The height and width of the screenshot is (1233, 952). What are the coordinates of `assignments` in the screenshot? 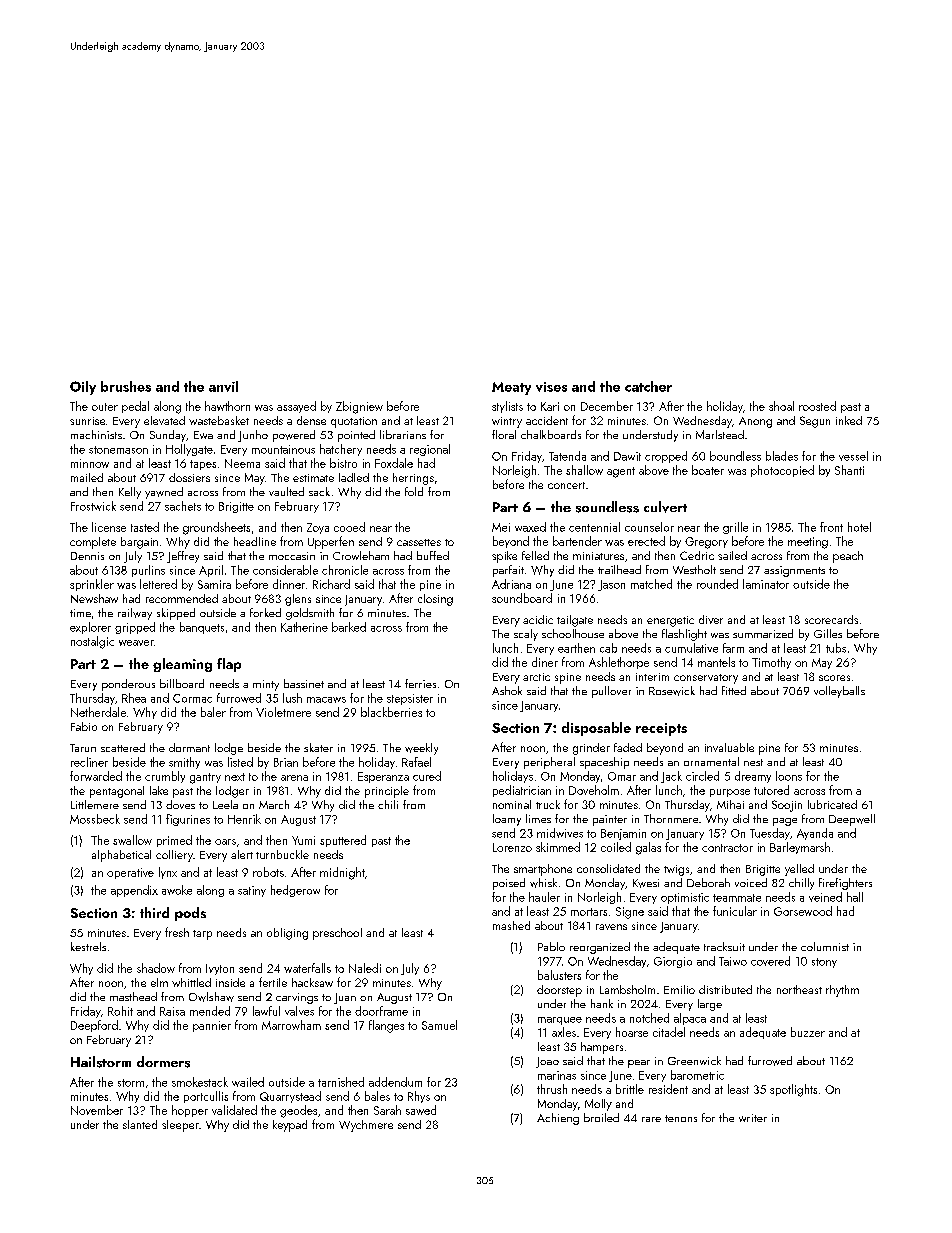 It's located at (794, 571).
